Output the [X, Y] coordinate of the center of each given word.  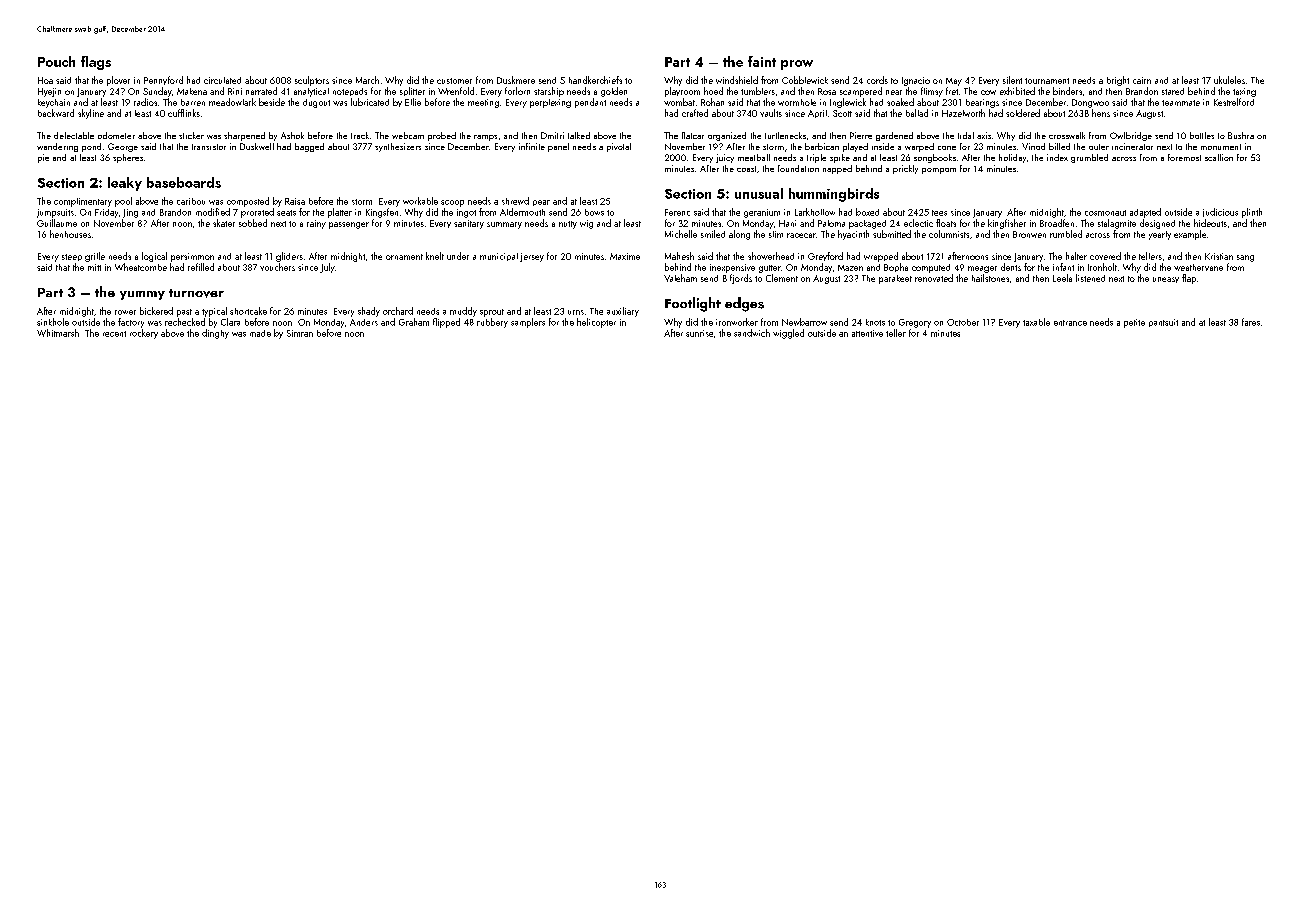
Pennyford [163, 80]
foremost [1184, 157]
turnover [196, 293]
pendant [590, 103]
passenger [349, 225]
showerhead [771, 256]
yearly [1160, 235]
